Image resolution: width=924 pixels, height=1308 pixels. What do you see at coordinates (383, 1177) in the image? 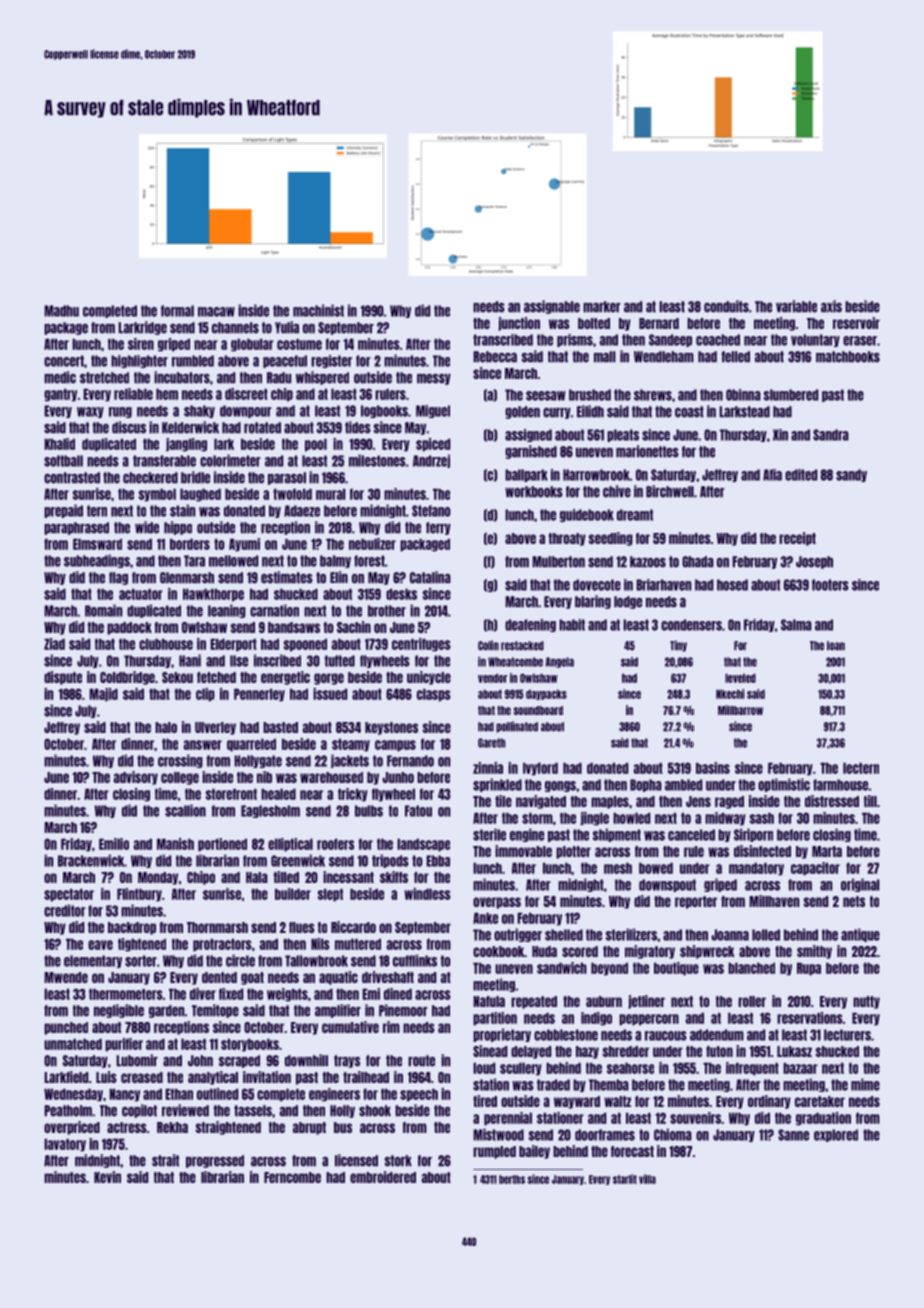
I see `embroidered` at bounding box center [383, 1177].
